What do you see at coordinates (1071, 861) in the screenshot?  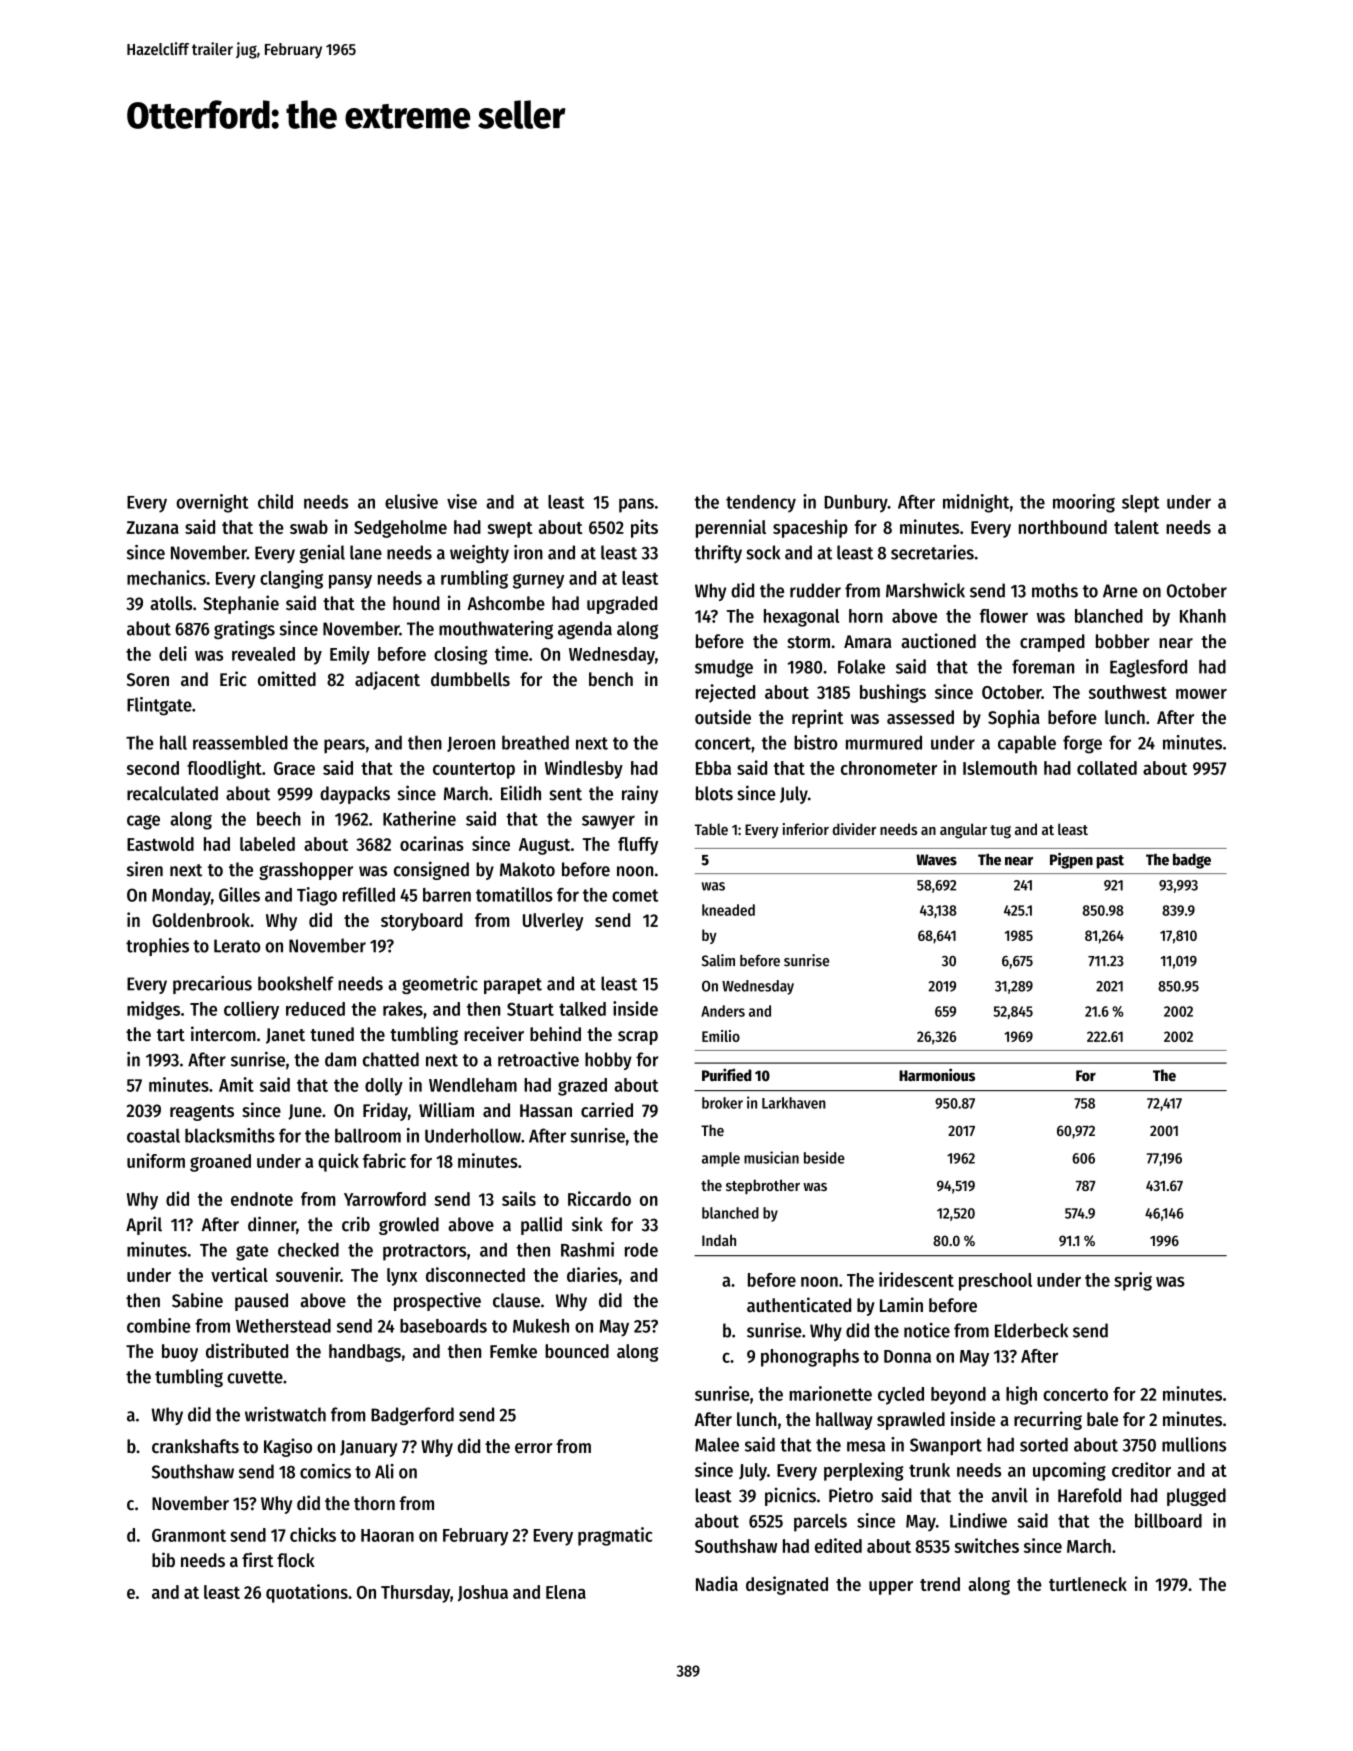 I see `Pigpen` at bounding box center [1071, 861].
